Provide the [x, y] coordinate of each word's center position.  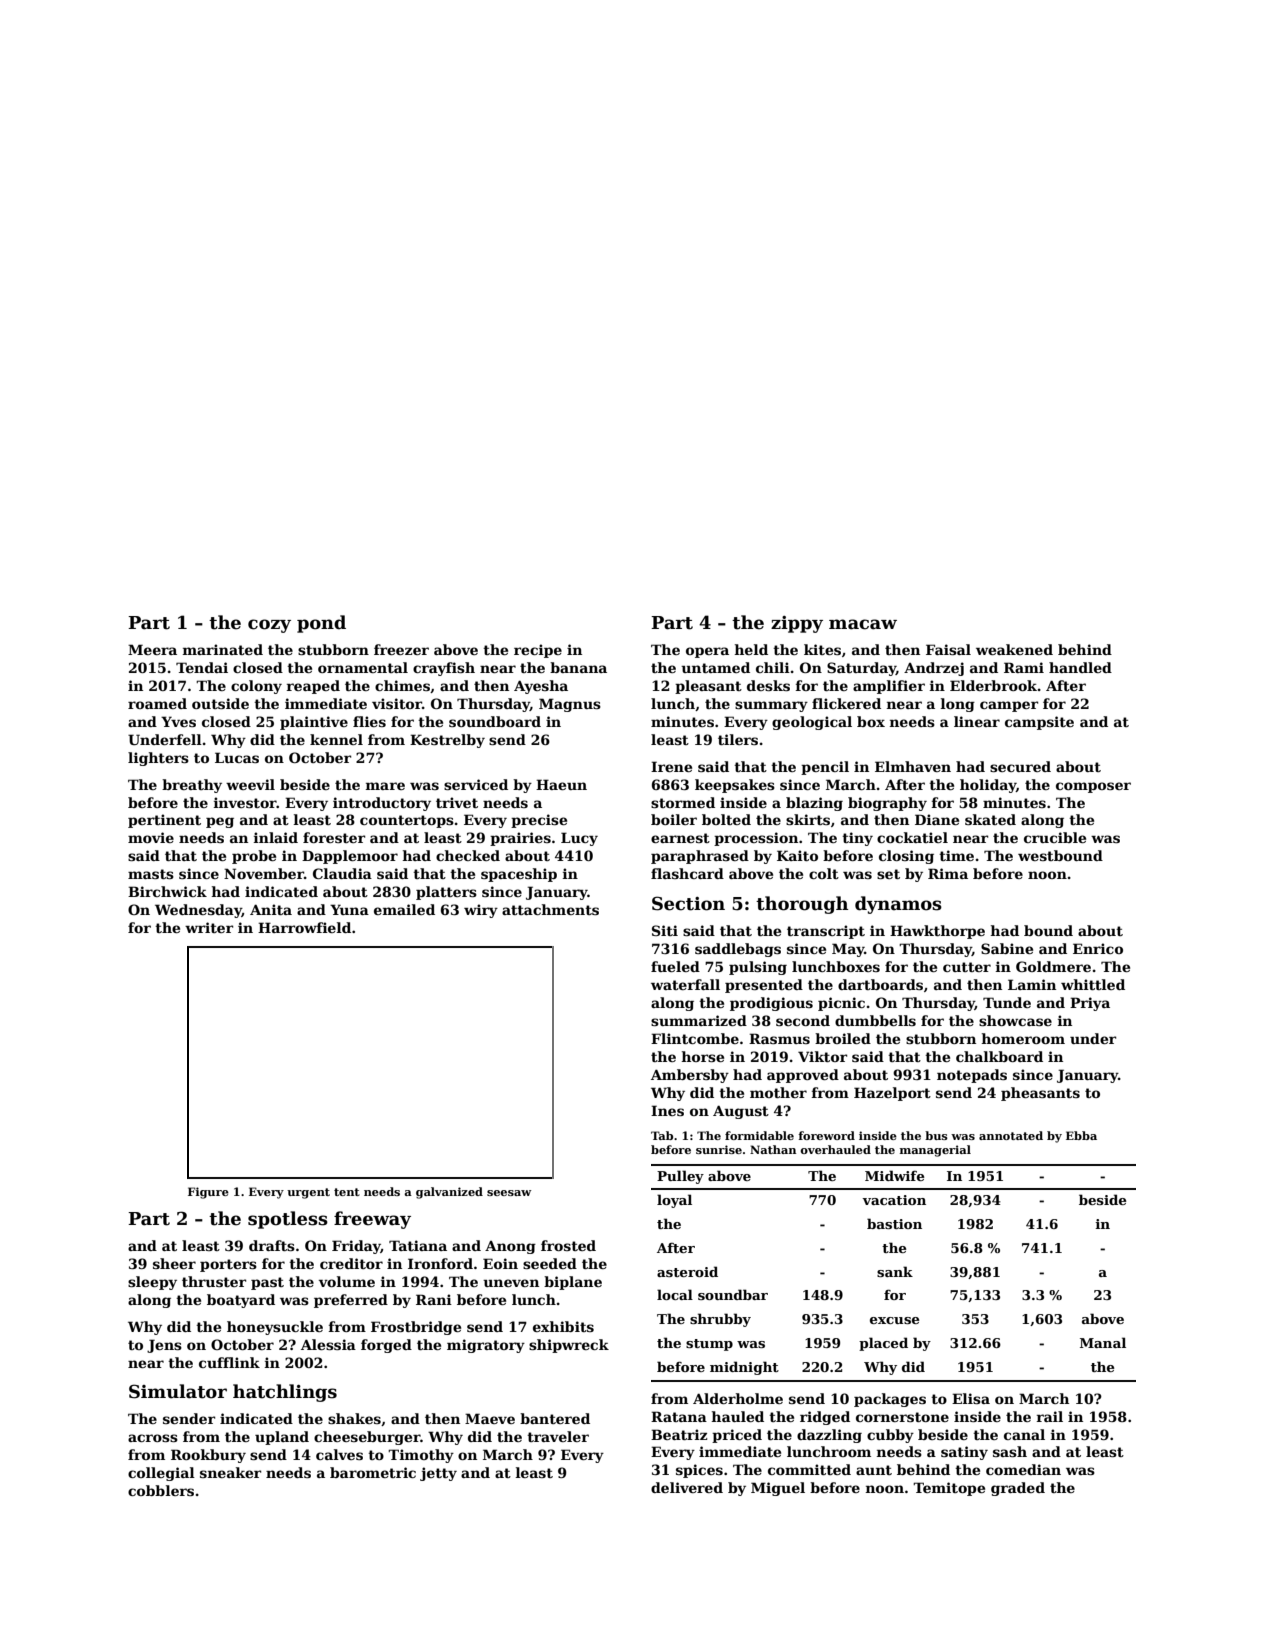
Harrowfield [304, 927]
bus [936, 1135]
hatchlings [285, 1393]
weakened [1014, 649]
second [803, 1020]
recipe [538, 651]
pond [321, 624]
